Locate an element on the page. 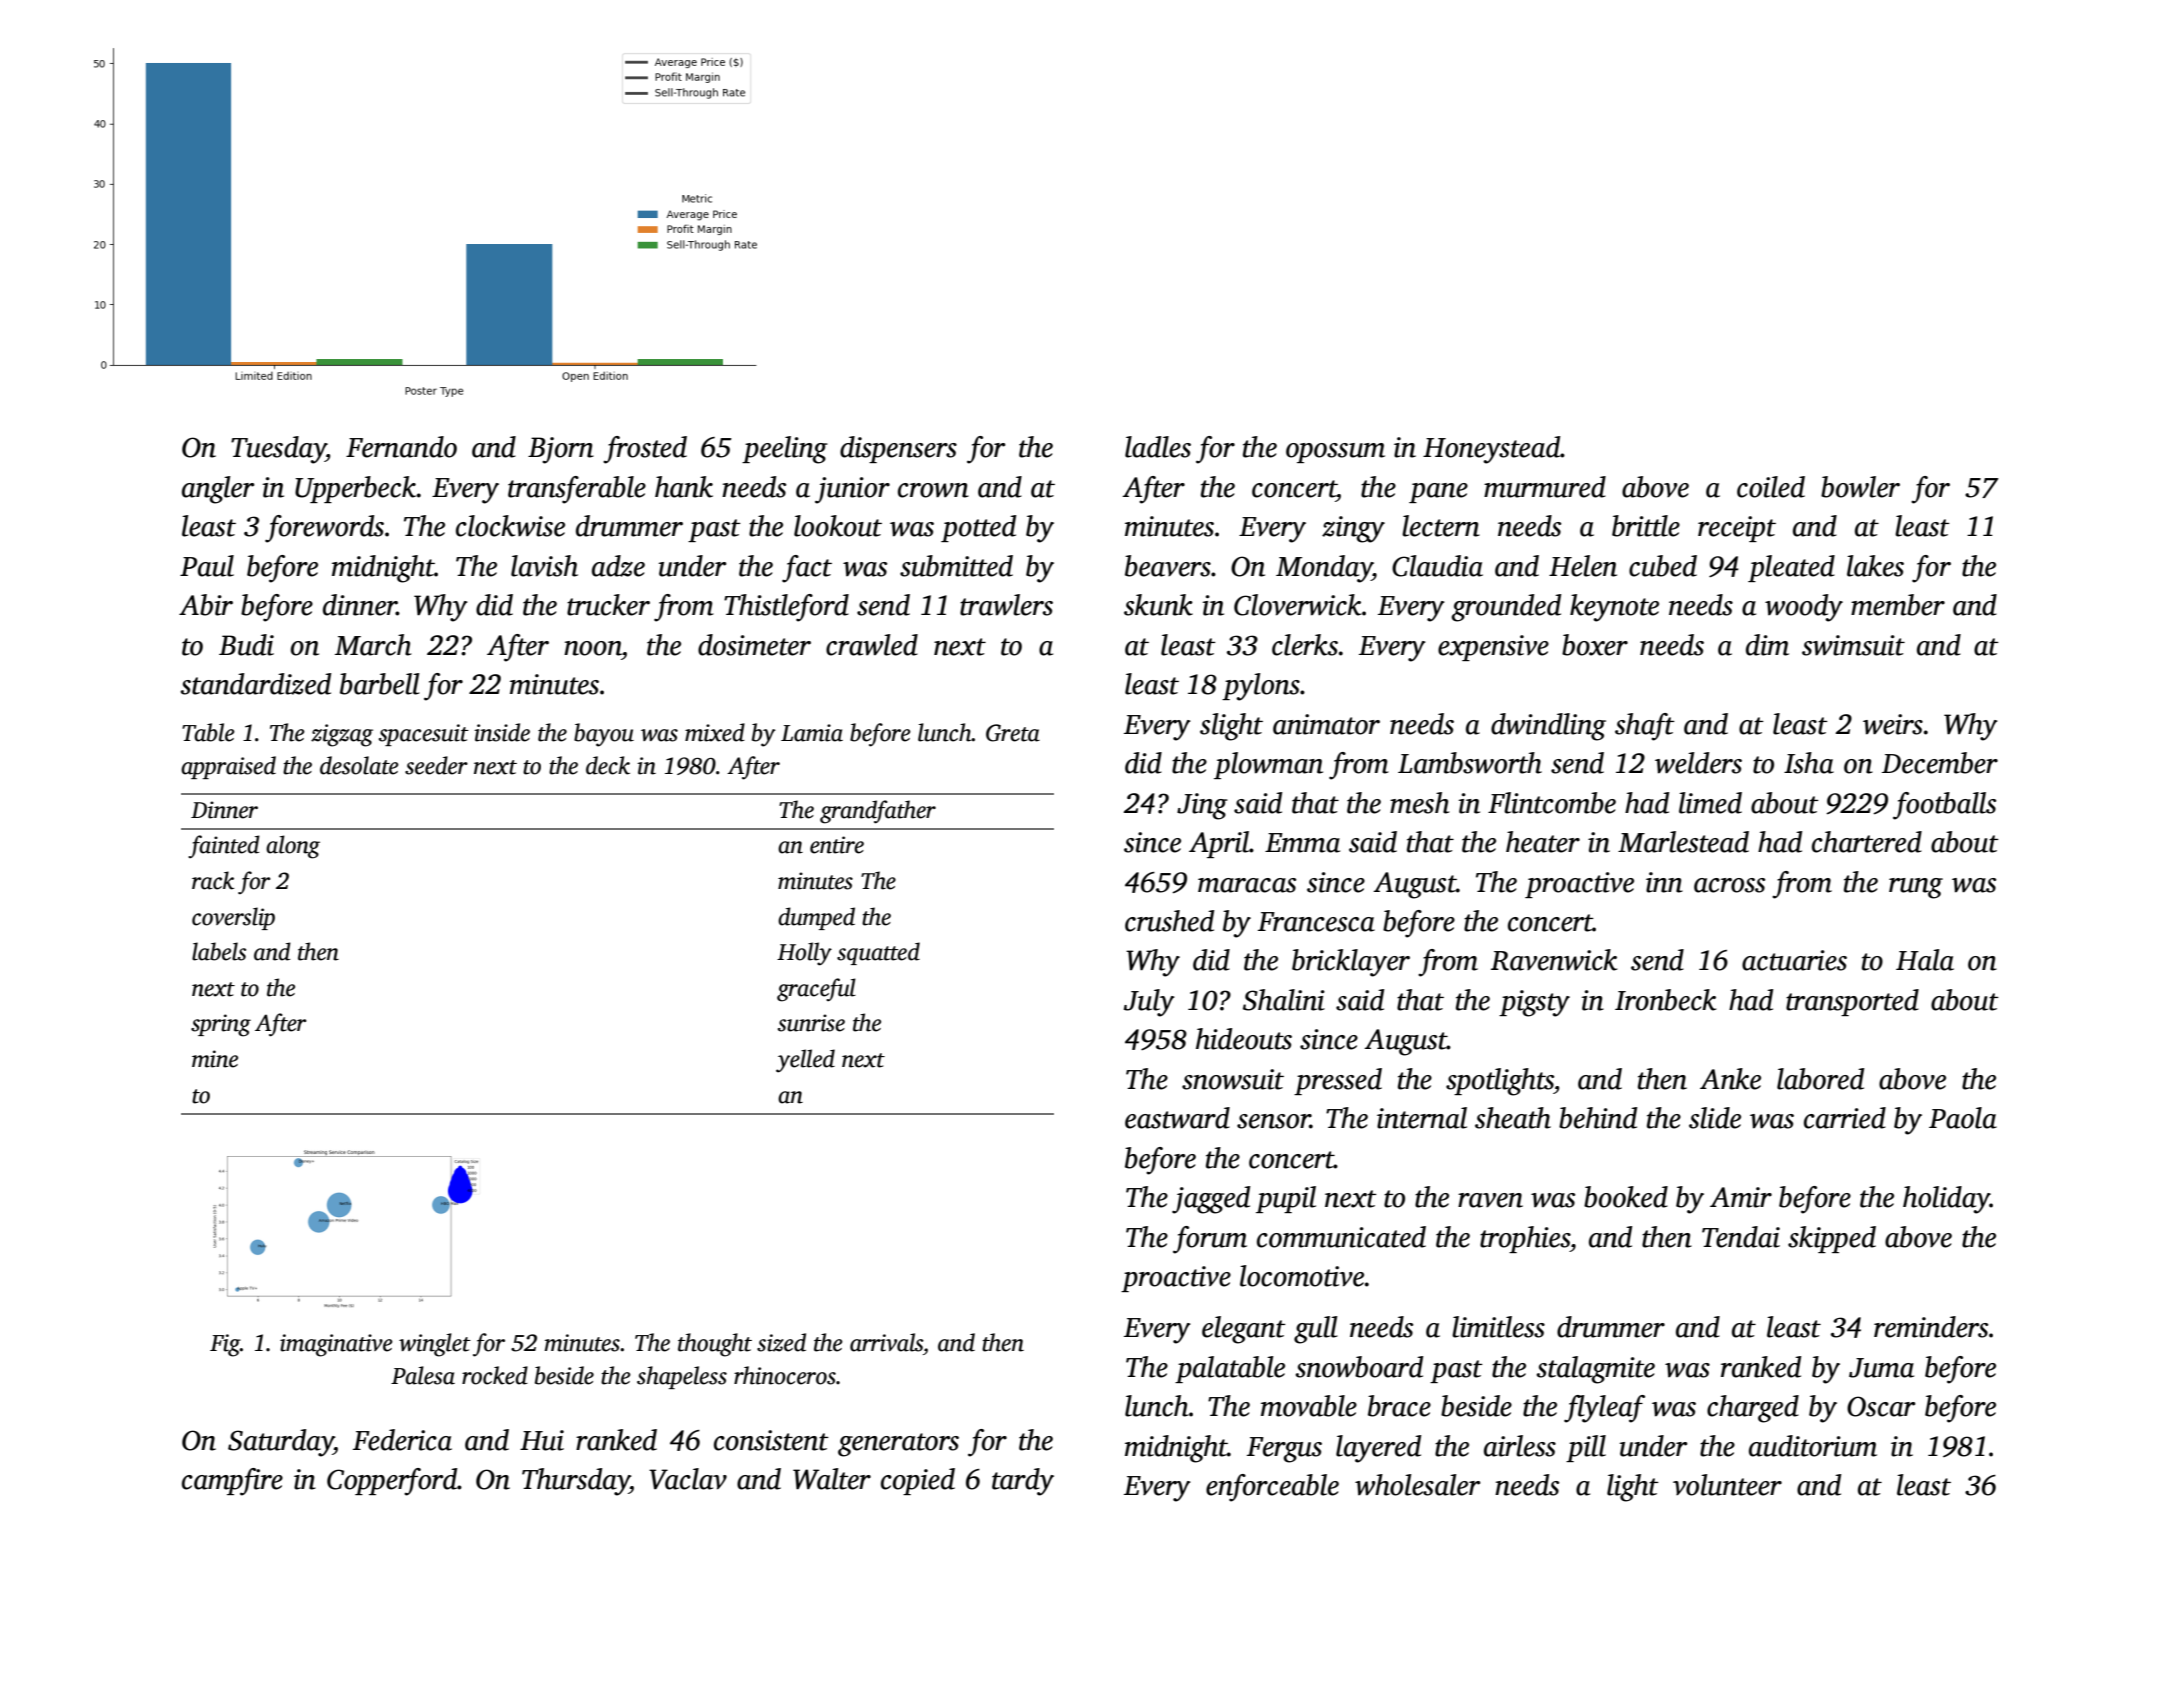 This page has width=2178, height=1683. Hui is located at coordinates (542, 1440).
